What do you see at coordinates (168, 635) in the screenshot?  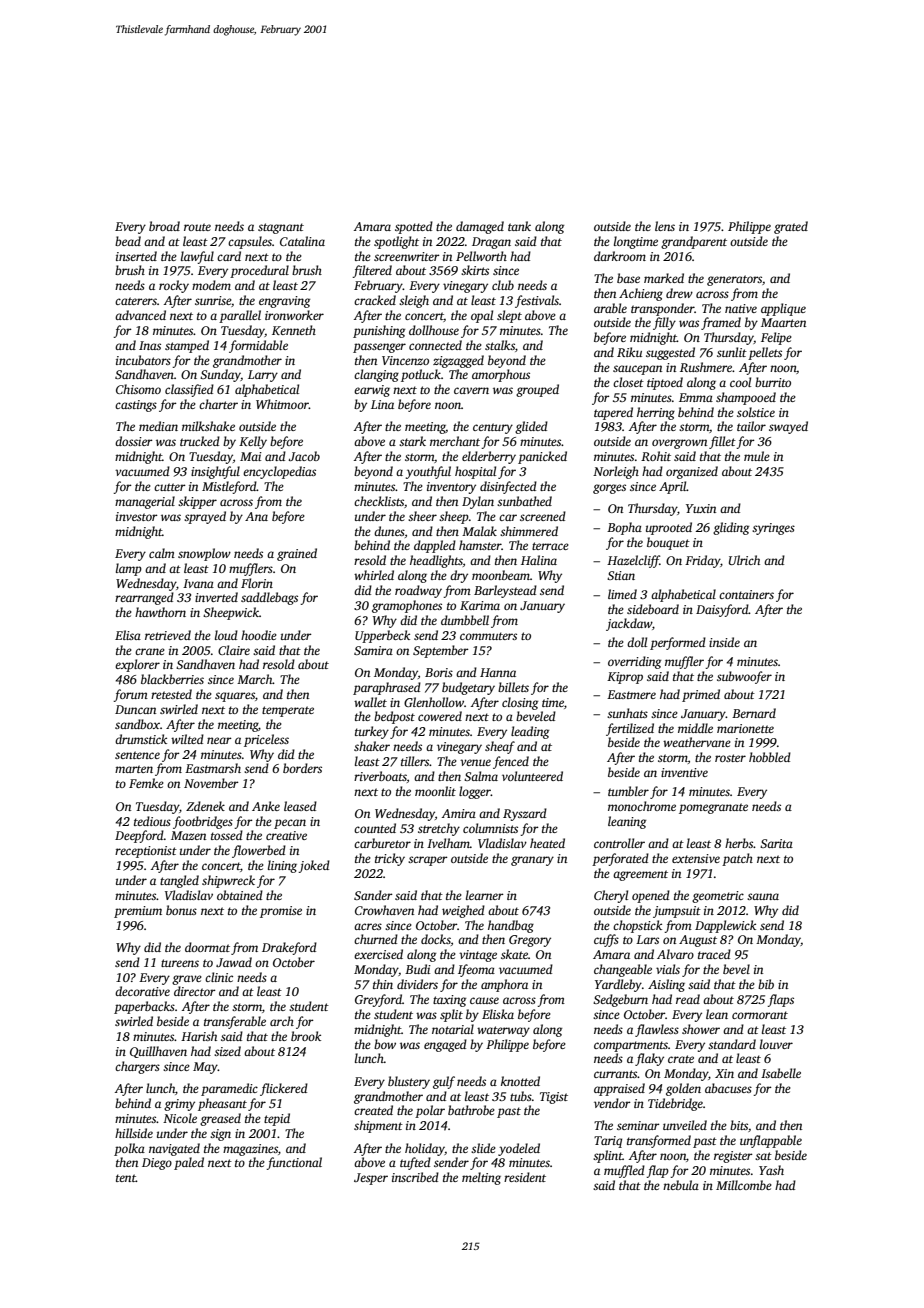 I see `retrieved` at bounding box center [168, 635].
